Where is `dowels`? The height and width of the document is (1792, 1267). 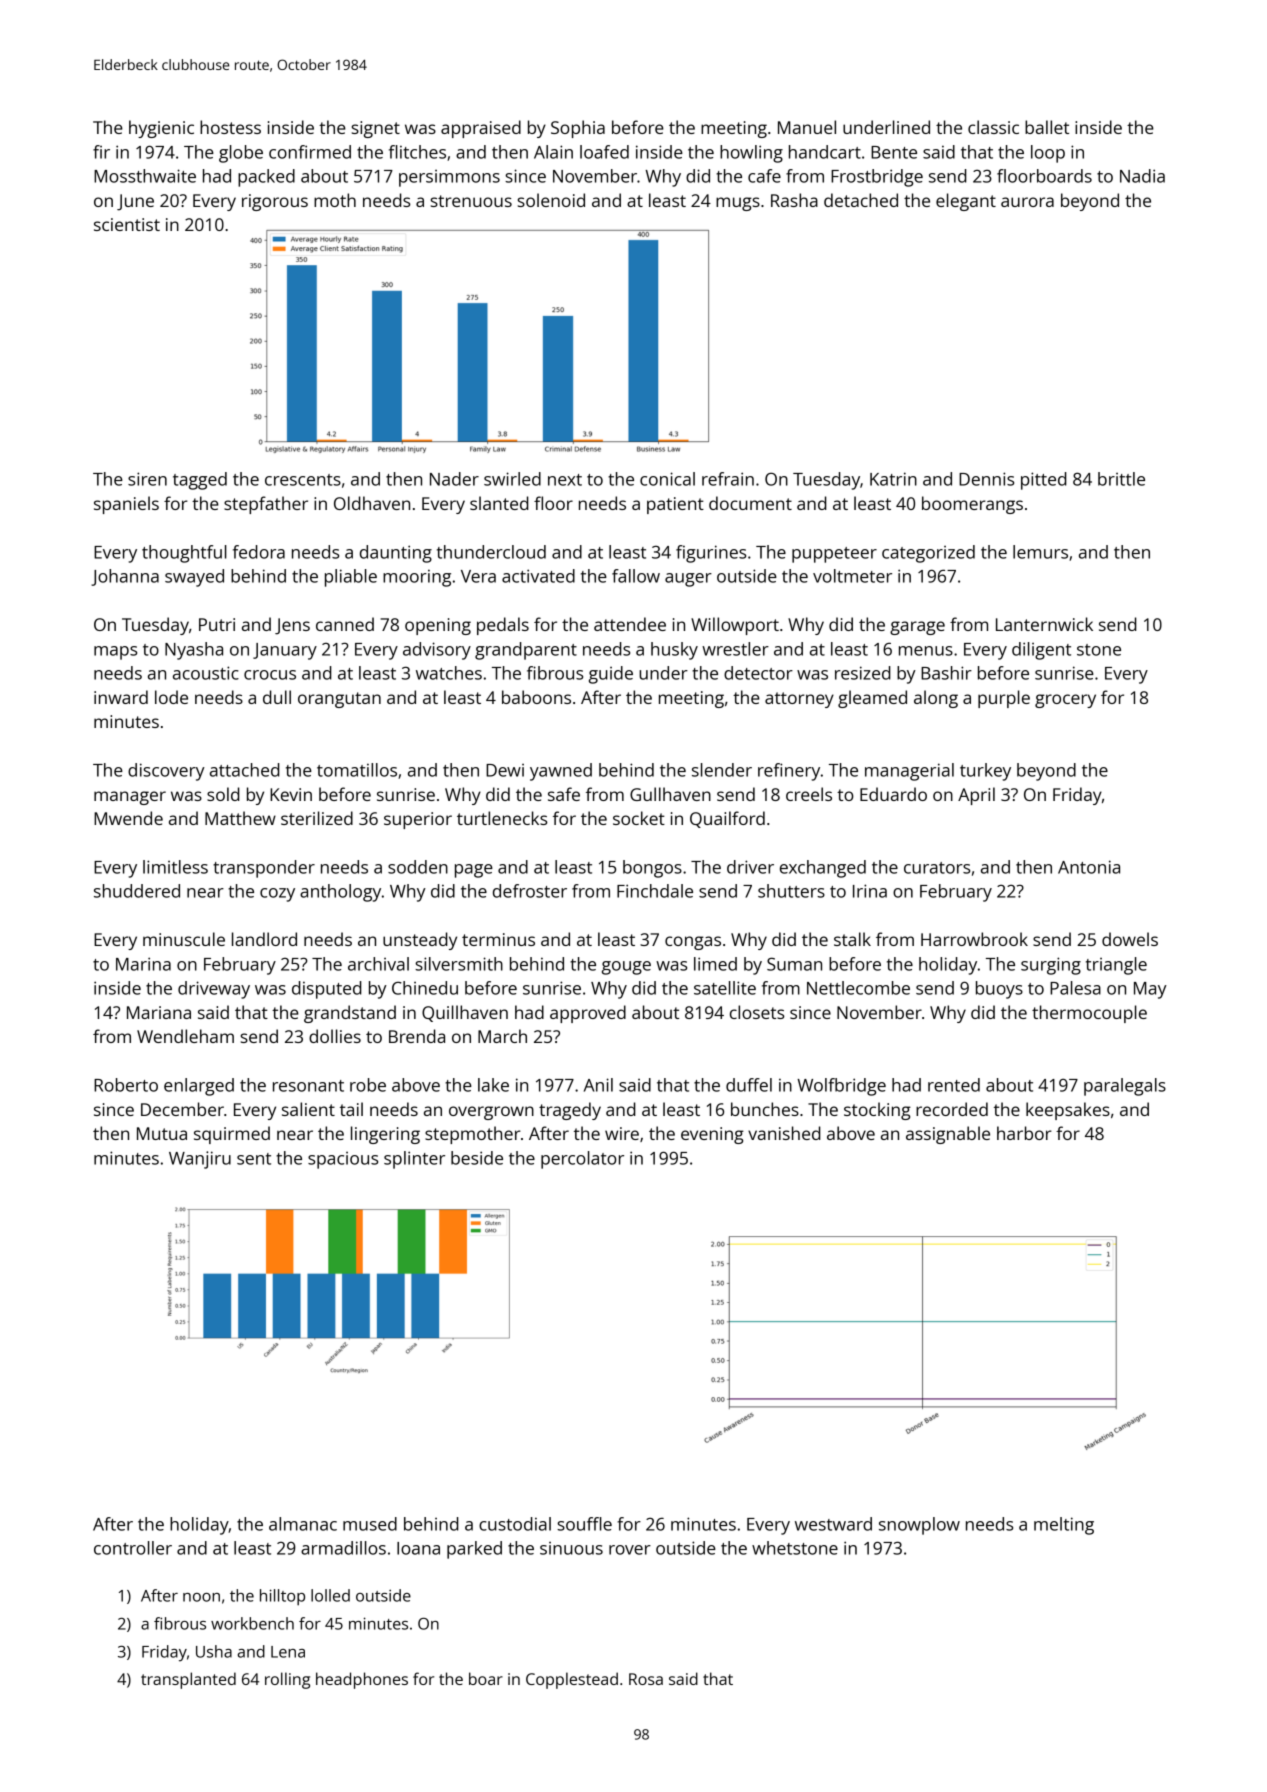 dowels is located at coordinates (1130, 939).
